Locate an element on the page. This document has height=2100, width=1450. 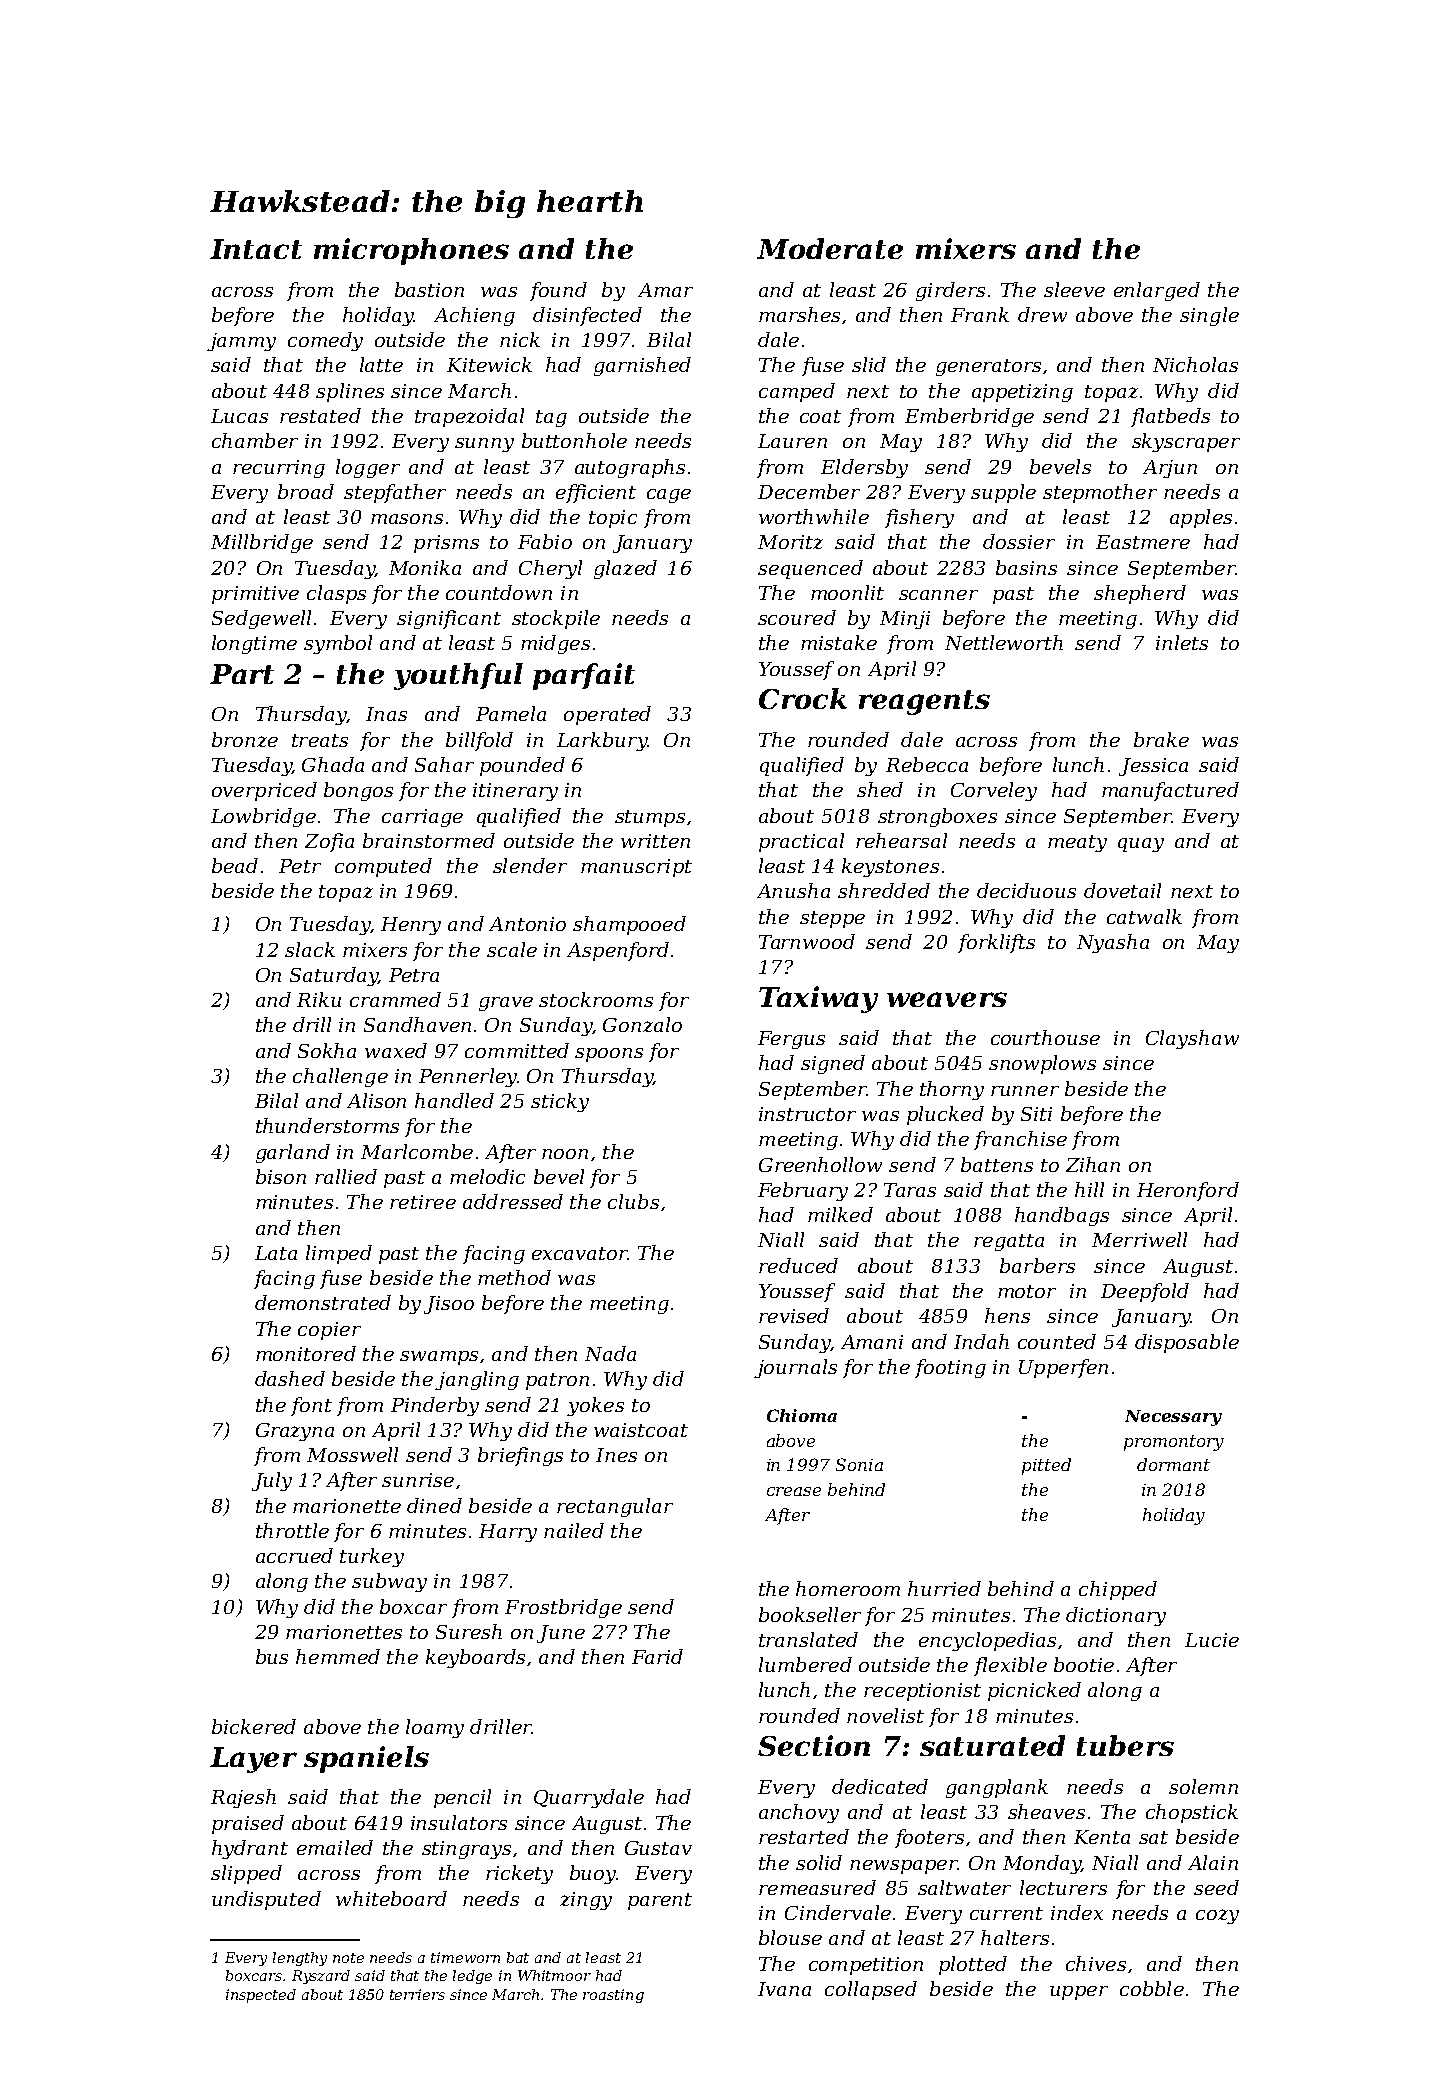
February is located at coordinates (803, 1191).
